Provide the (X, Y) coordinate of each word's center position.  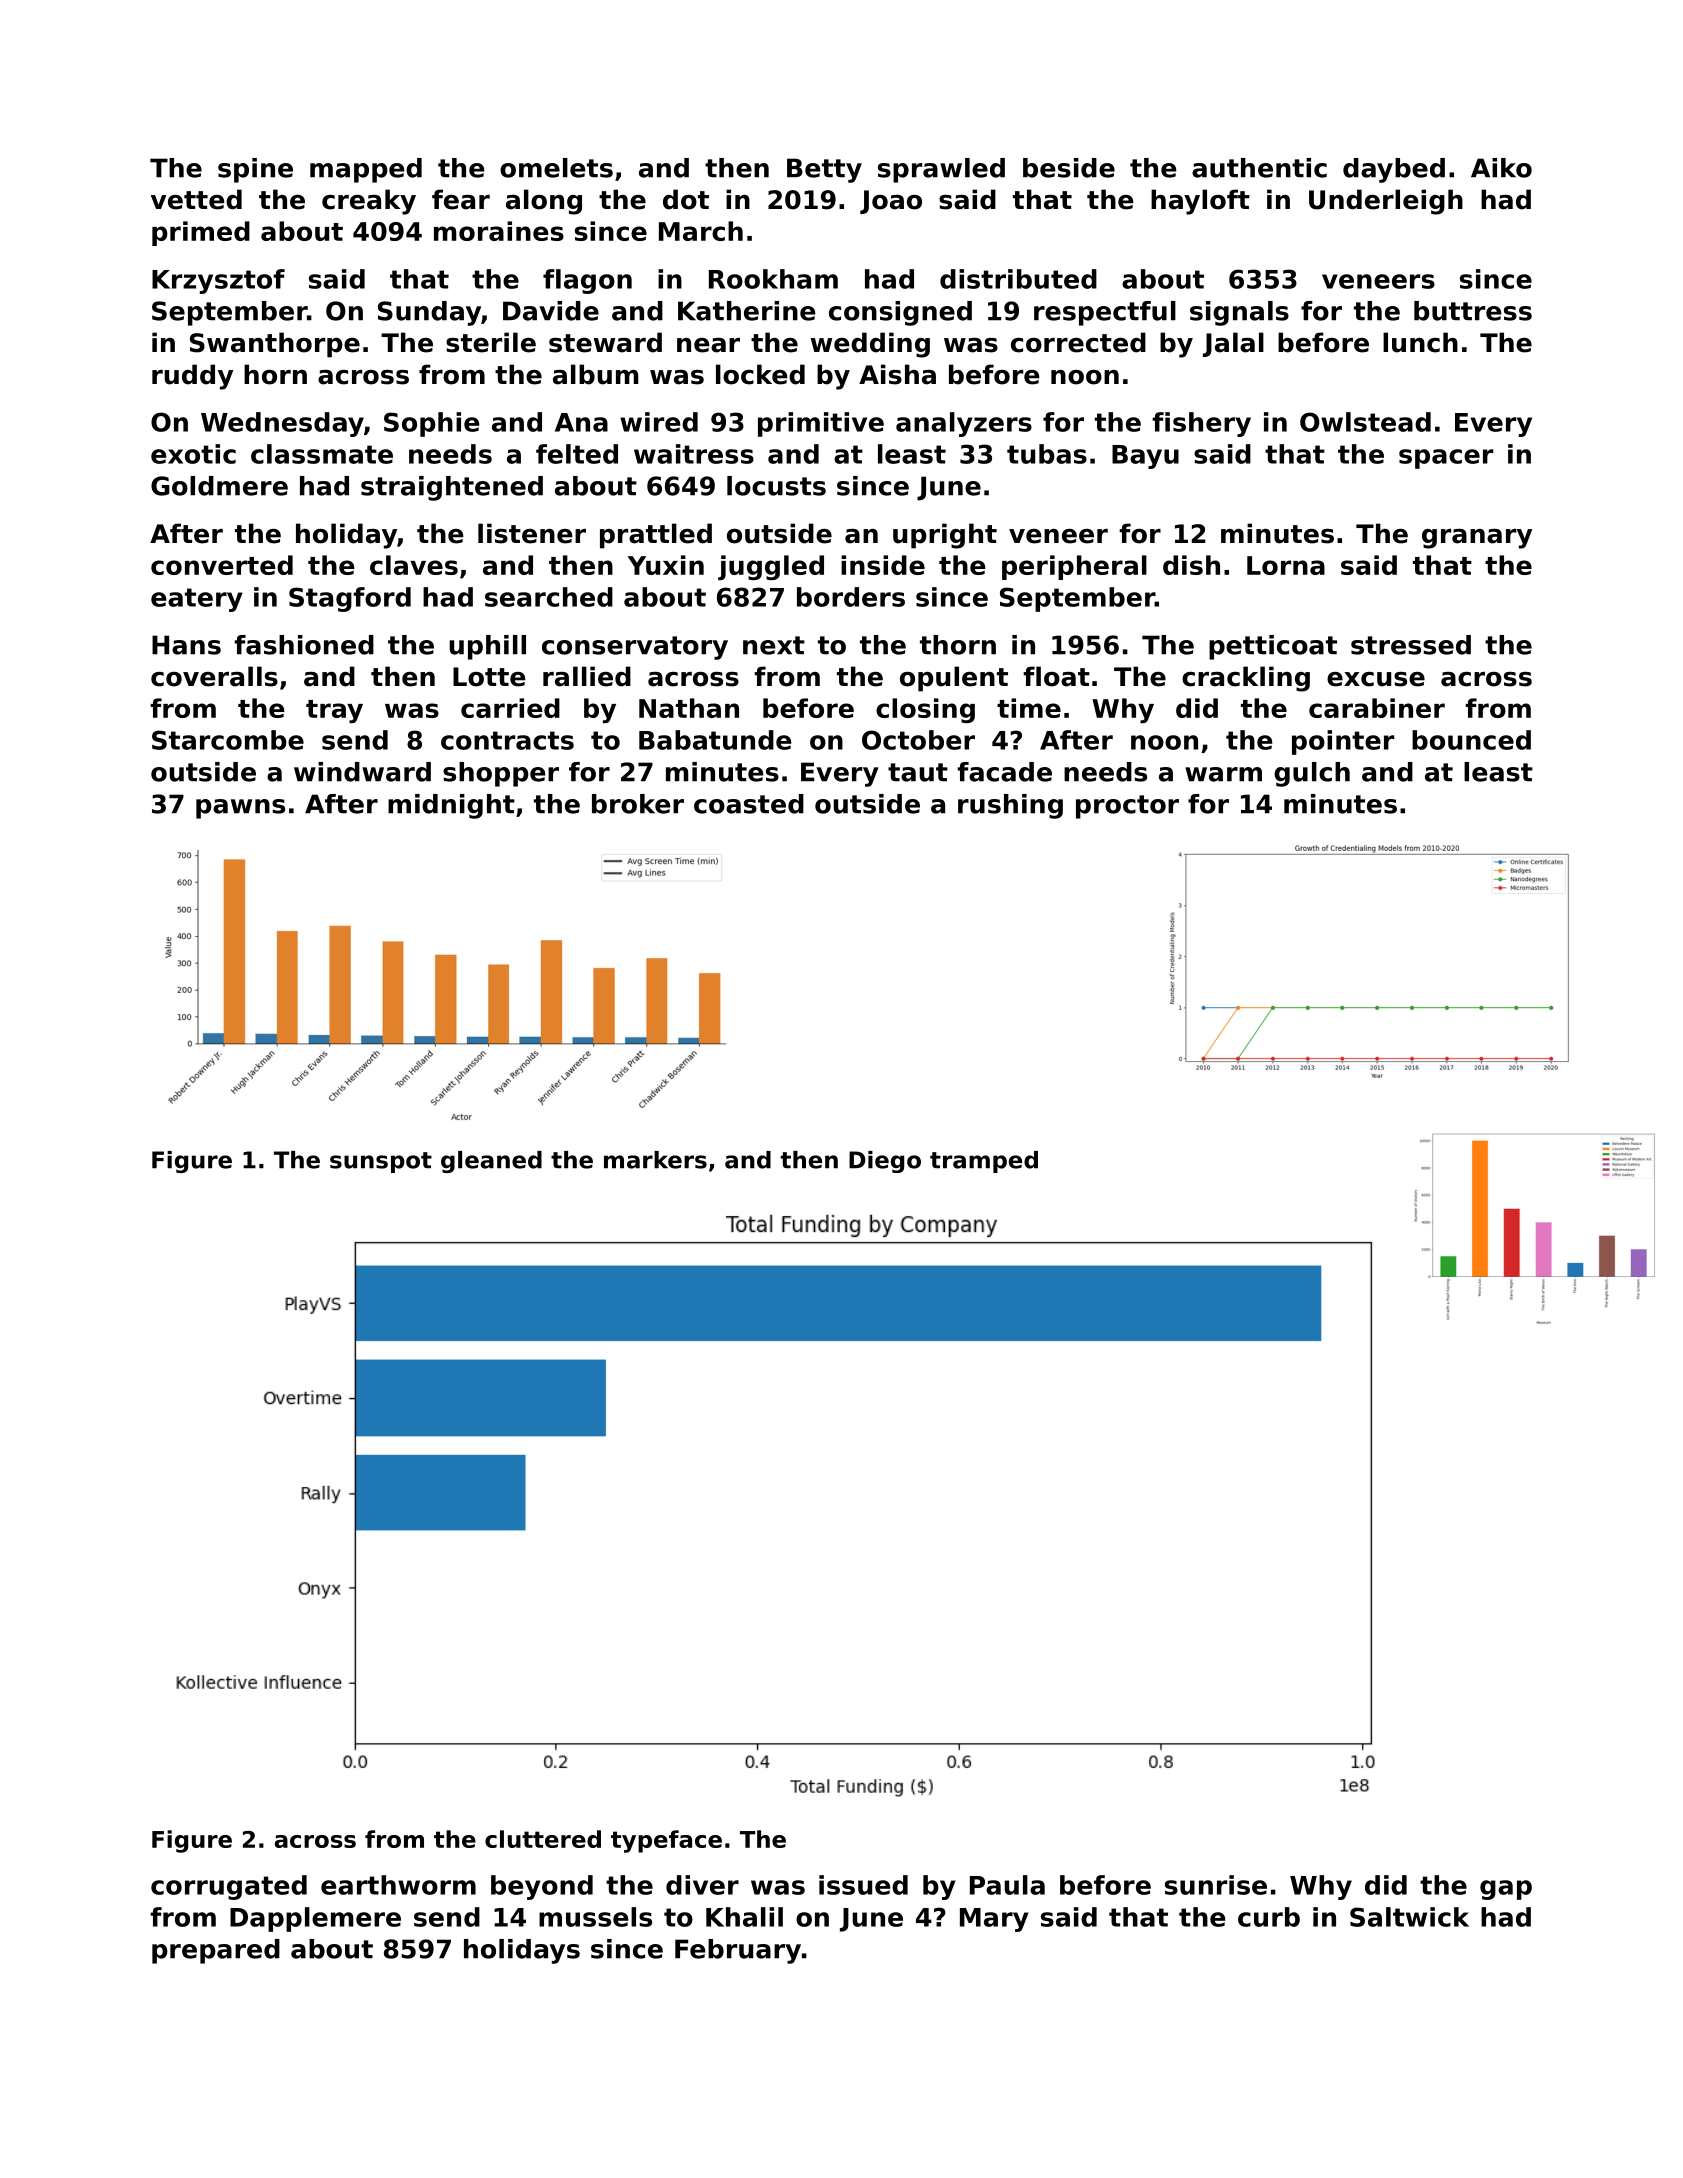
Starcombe (228, 740)
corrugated (229, 1887)
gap (1506, 1890)
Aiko (1501, 168)
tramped (984, 1162)
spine (255, 170)
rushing (1010, 806)
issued (863, 1885)
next (774, 645)
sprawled (941, 170)
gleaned (491, 1162)
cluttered (543, 1839)
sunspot (381, 1162)
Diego (885, 1162)
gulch (1312, 774)
